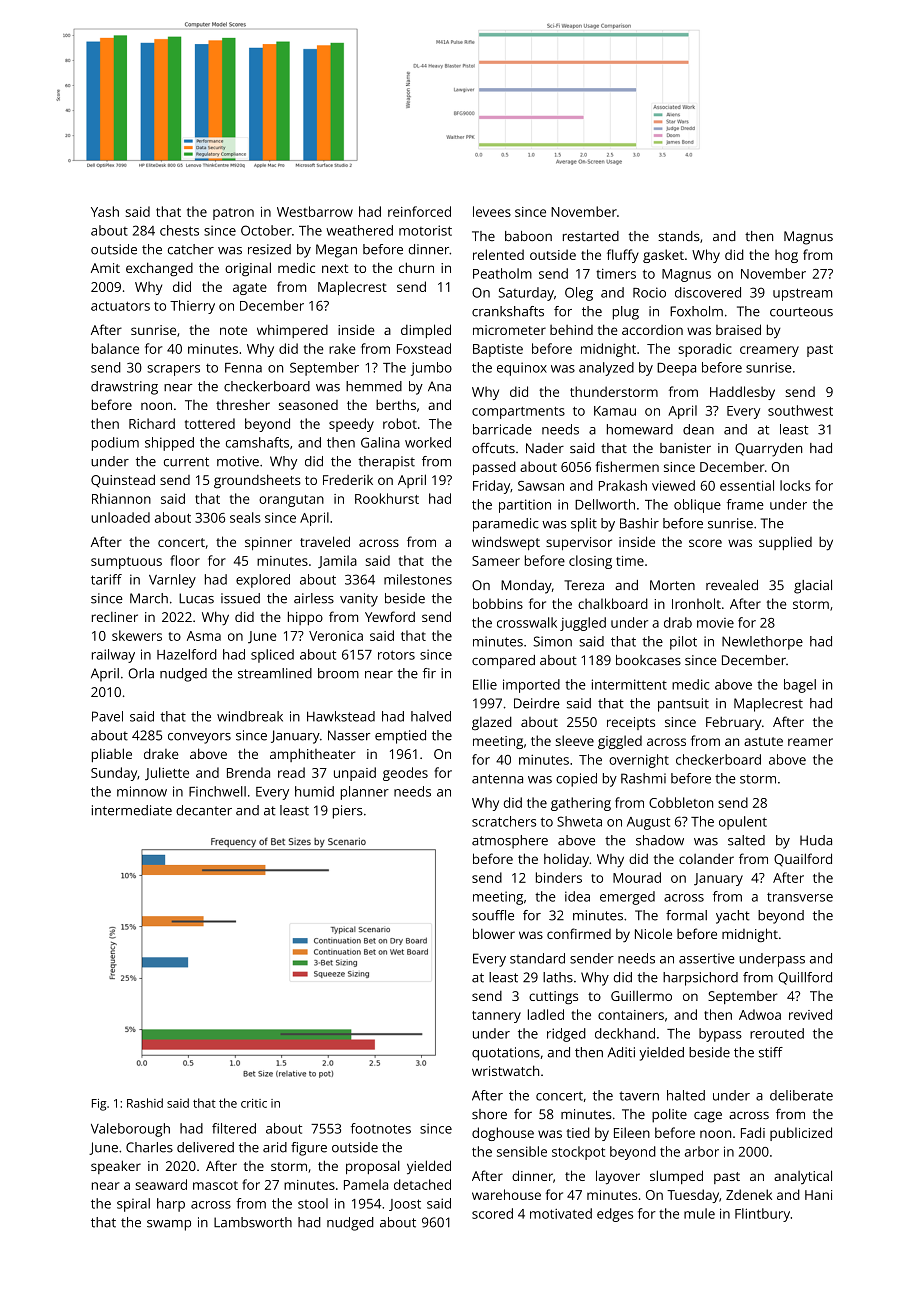 This screenshot has height=1308, width=924. I want to click on pantsuit, so click(683, 705).
